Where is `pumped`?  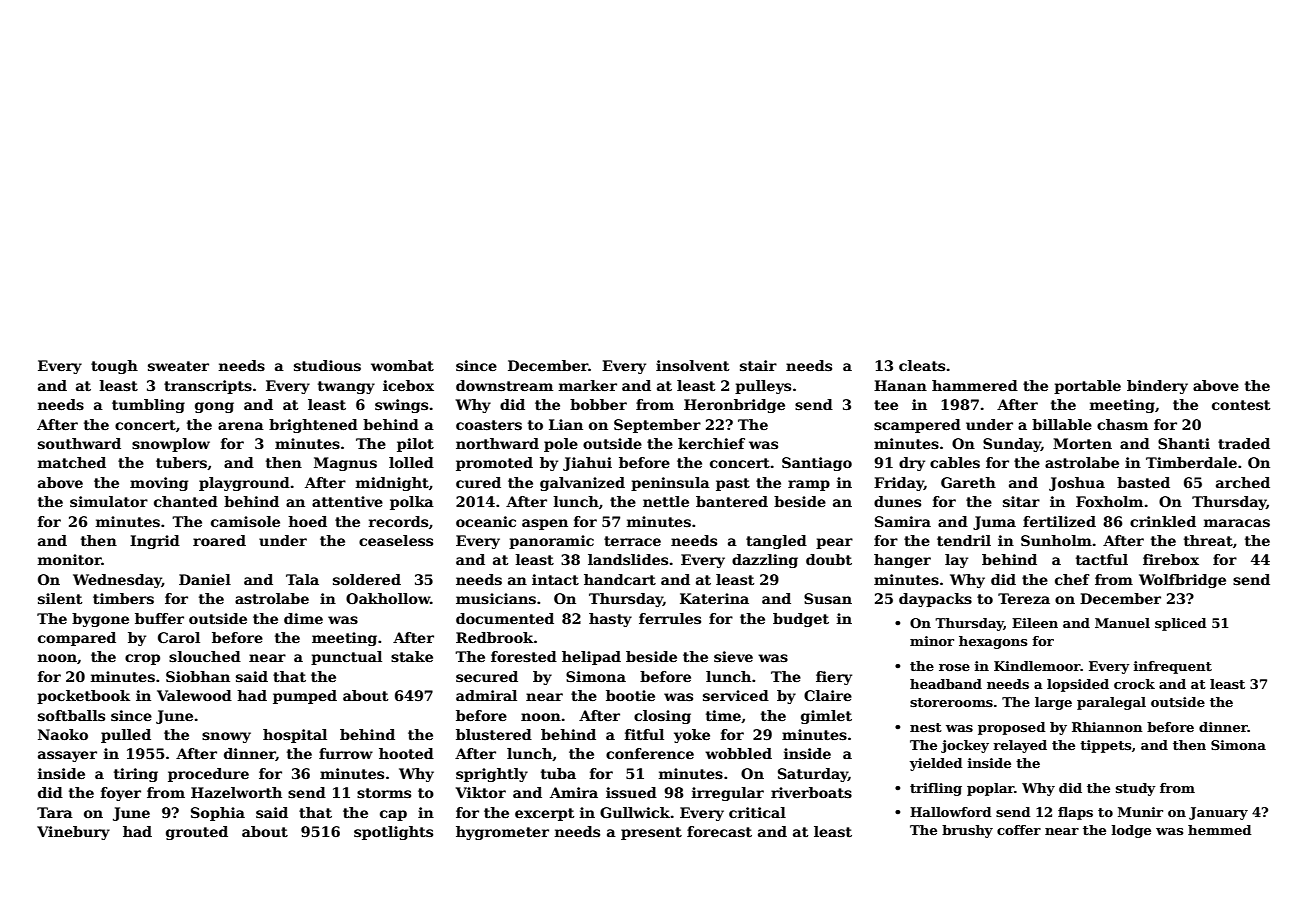 pumped is located at coordinates (305, 697).
